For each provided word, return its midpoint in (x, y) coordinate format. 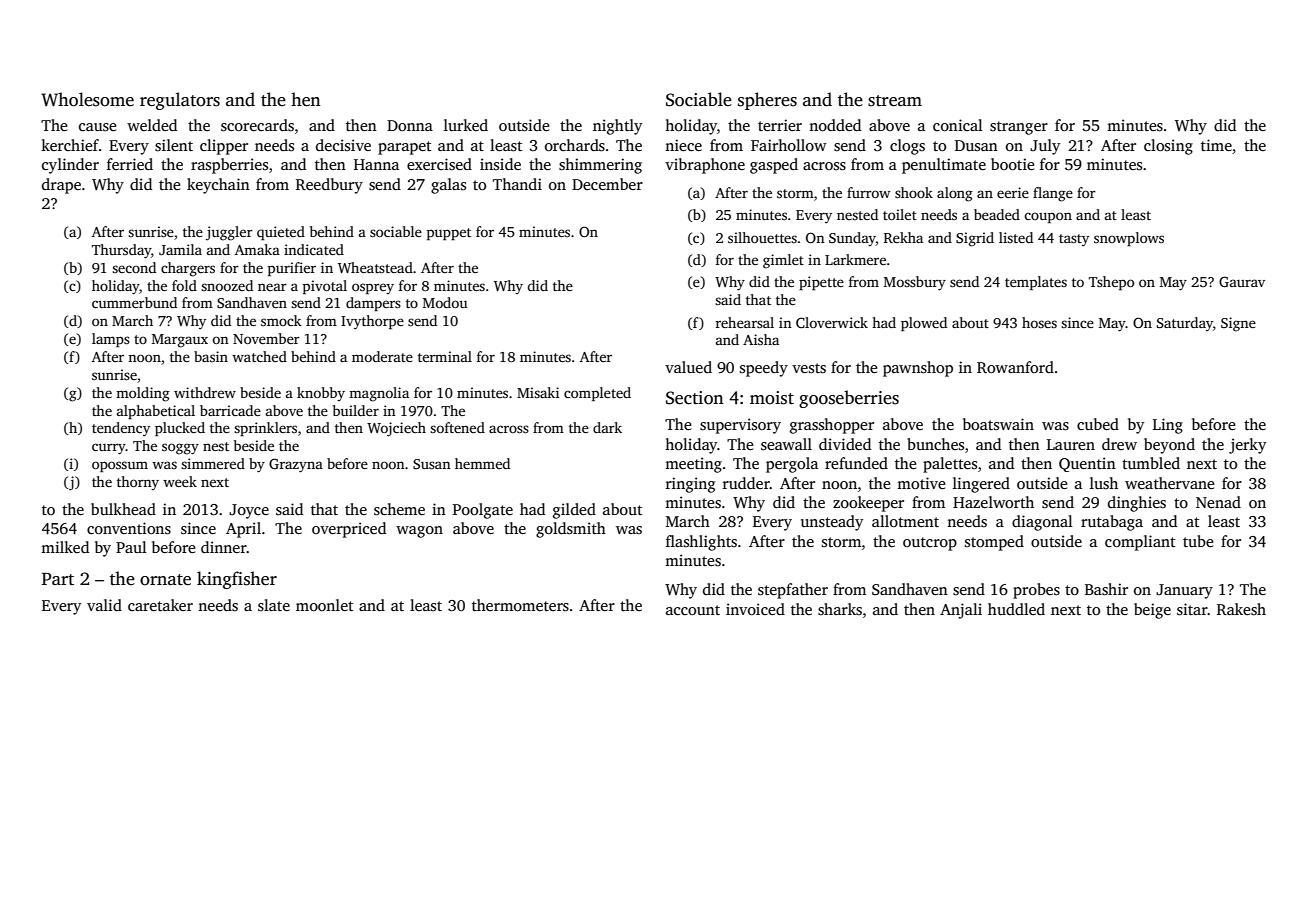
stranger (1019, 128)
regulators (180, 101)
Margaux (180, 341)
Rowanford (1015, 367)
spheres (767, 101)
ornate (165, 580)
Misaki (538, 392)
